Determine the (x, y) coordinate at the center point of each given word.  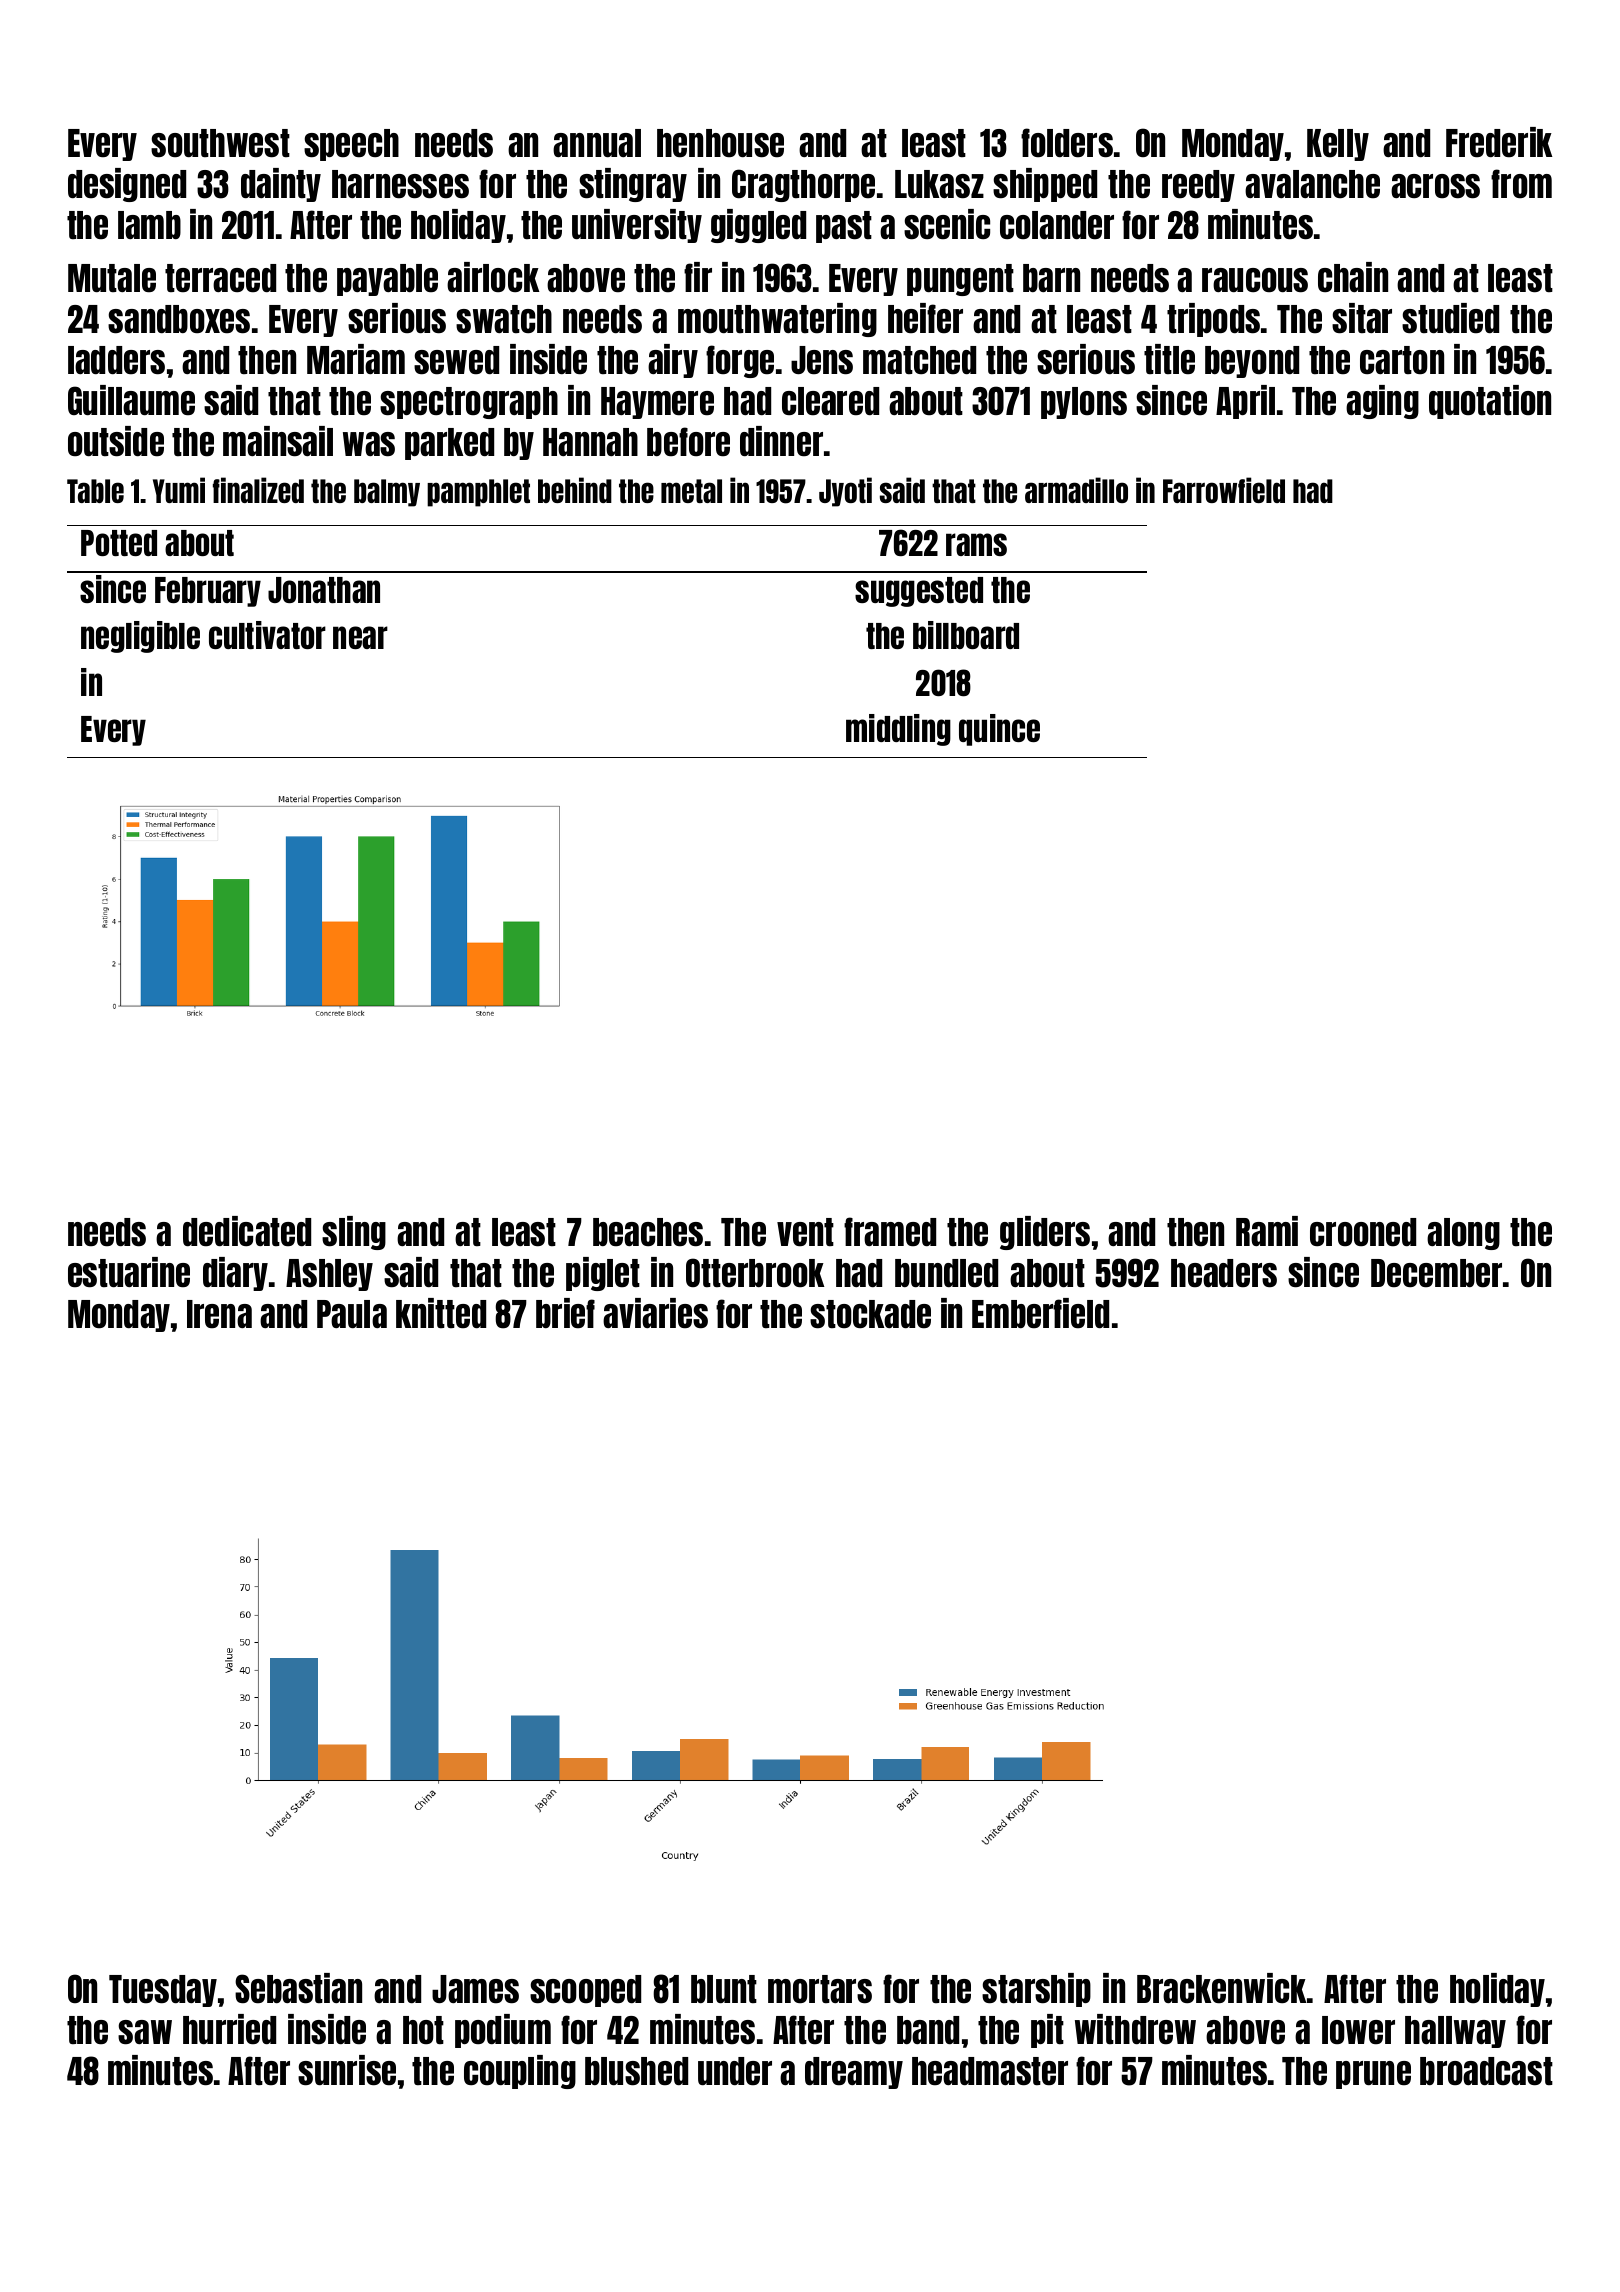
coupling (520, 2072)
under (735, 2071)
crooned (1363, 1232)
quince (999, 730)
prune (1373, 2075)
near (360, 637)
